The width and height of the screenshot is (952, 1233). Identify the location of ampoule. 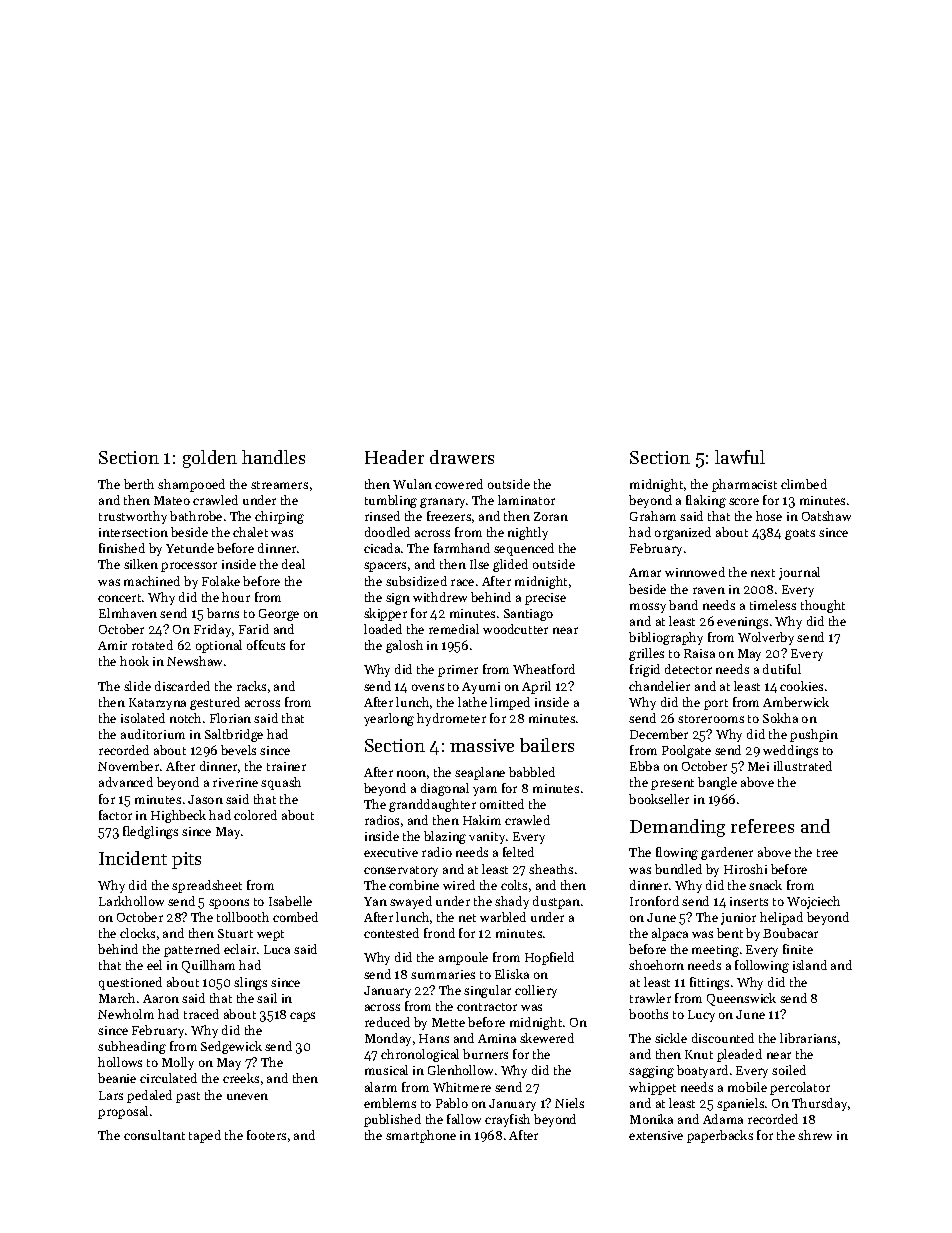
(463, 958).
